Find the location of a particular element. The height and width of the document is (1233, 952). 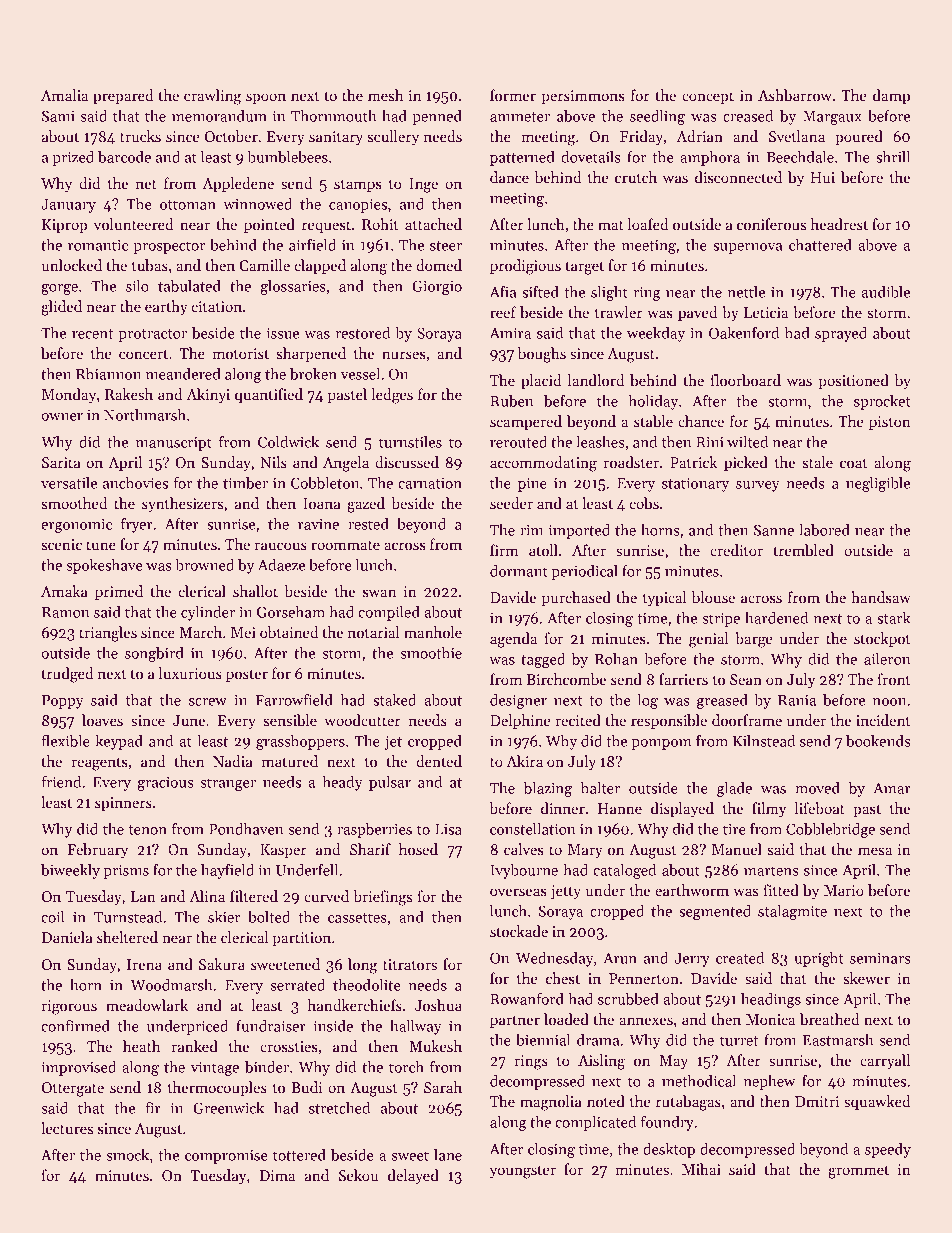

cobs is located at coordinates (644, 503).
